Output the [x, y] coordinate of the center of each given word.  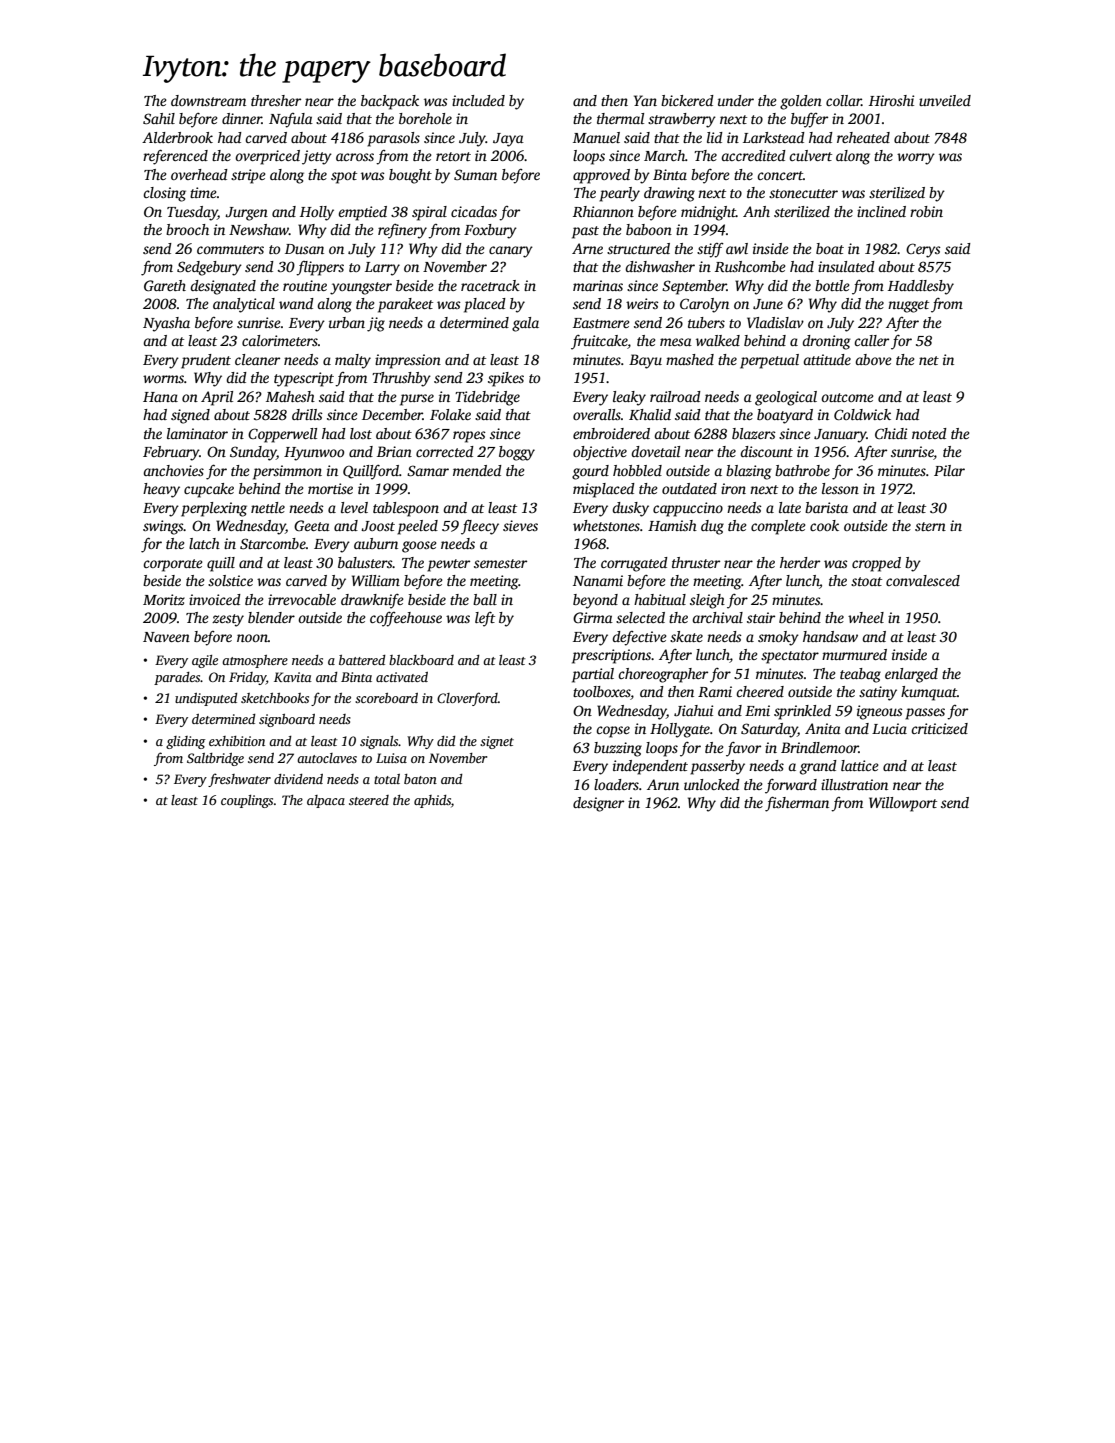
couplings [247, 801]
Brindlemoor [820, 747]
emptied [362, 213]
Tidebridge [487, 398]
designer [598, 804]
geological [786, 398]
